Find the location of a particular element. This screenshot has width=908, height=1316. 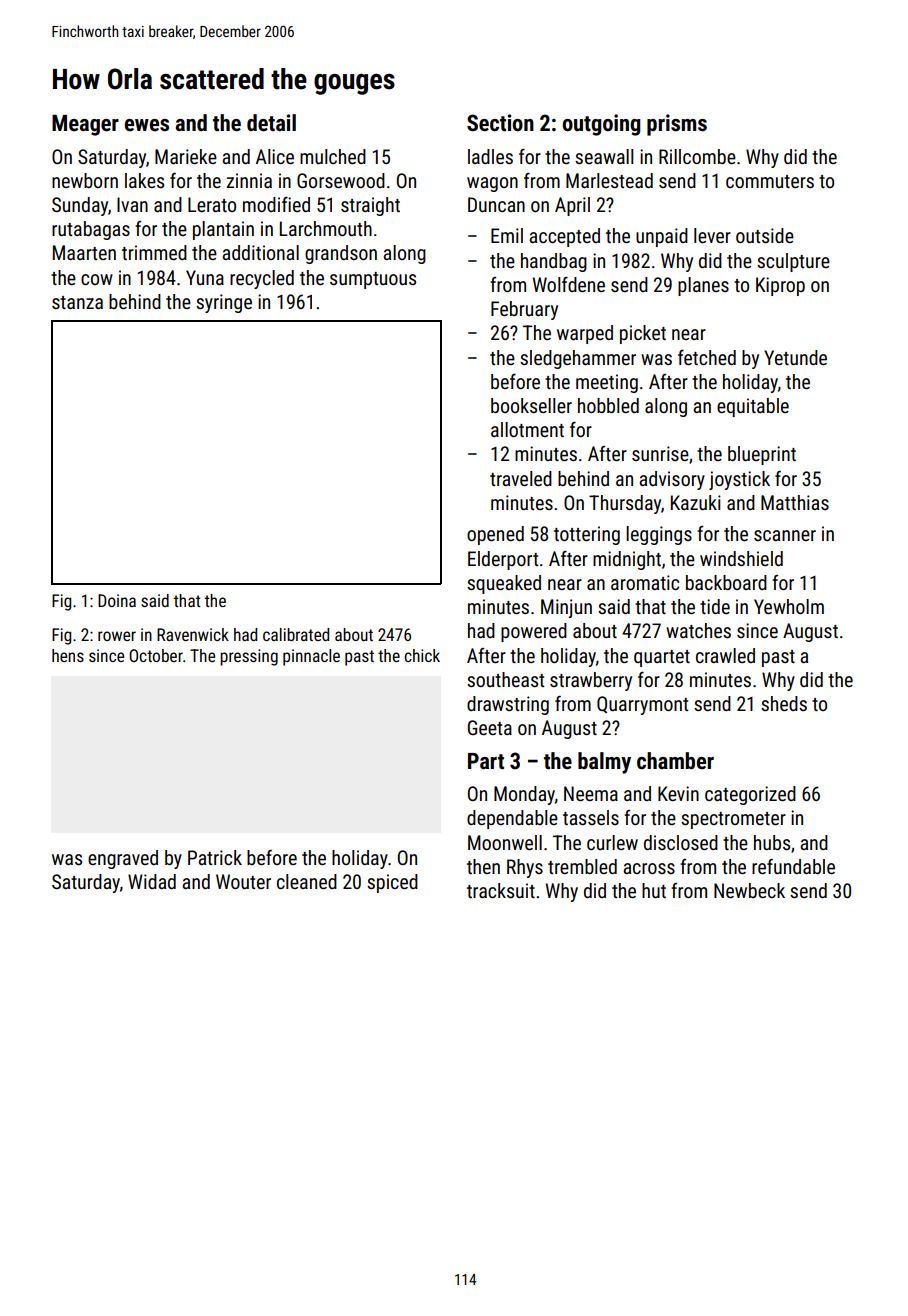

Section is located at coordinates (500, 123).
